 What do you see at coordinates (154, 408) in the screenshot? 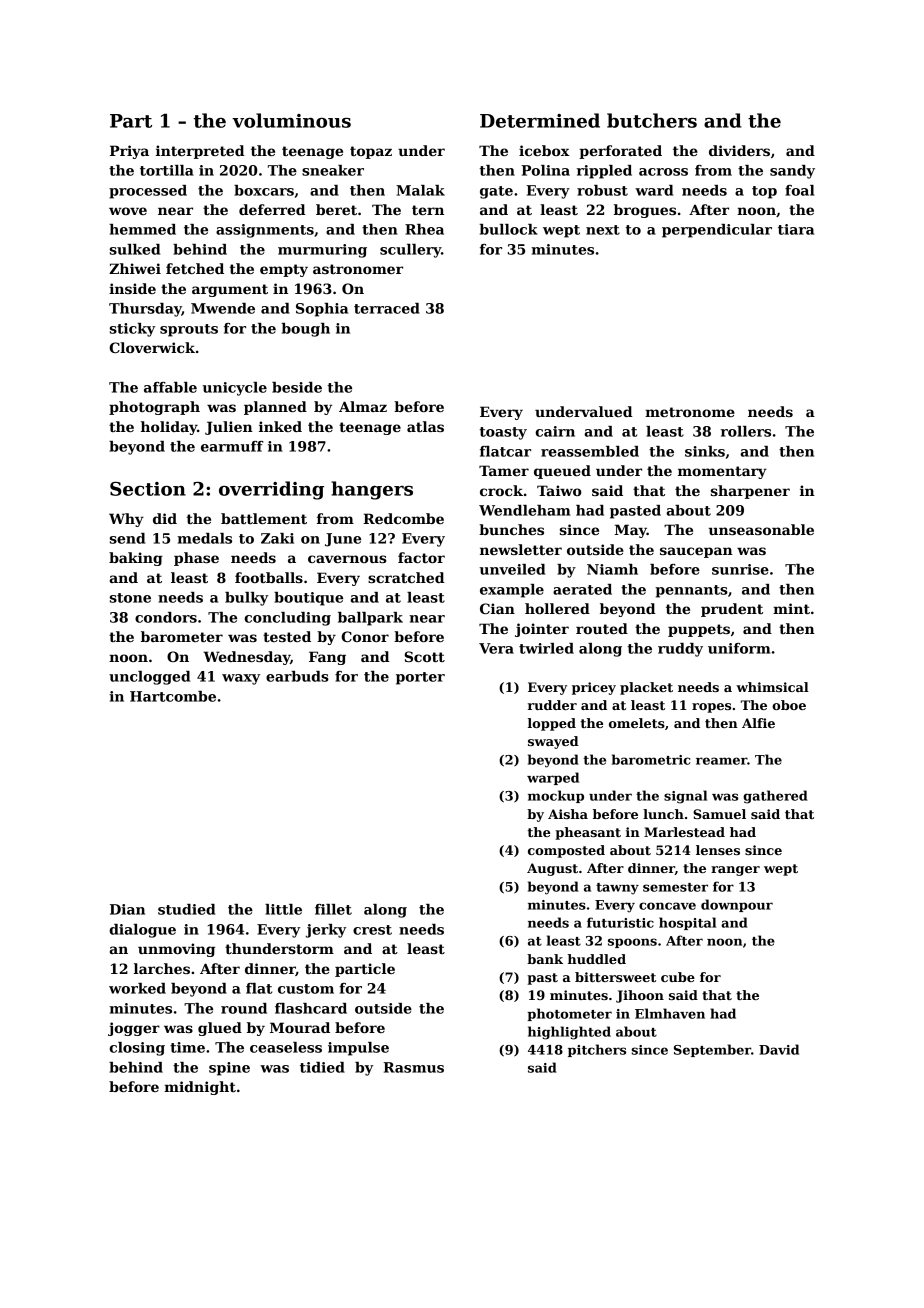
I see `photograph` at bounding box center [154, 408].
